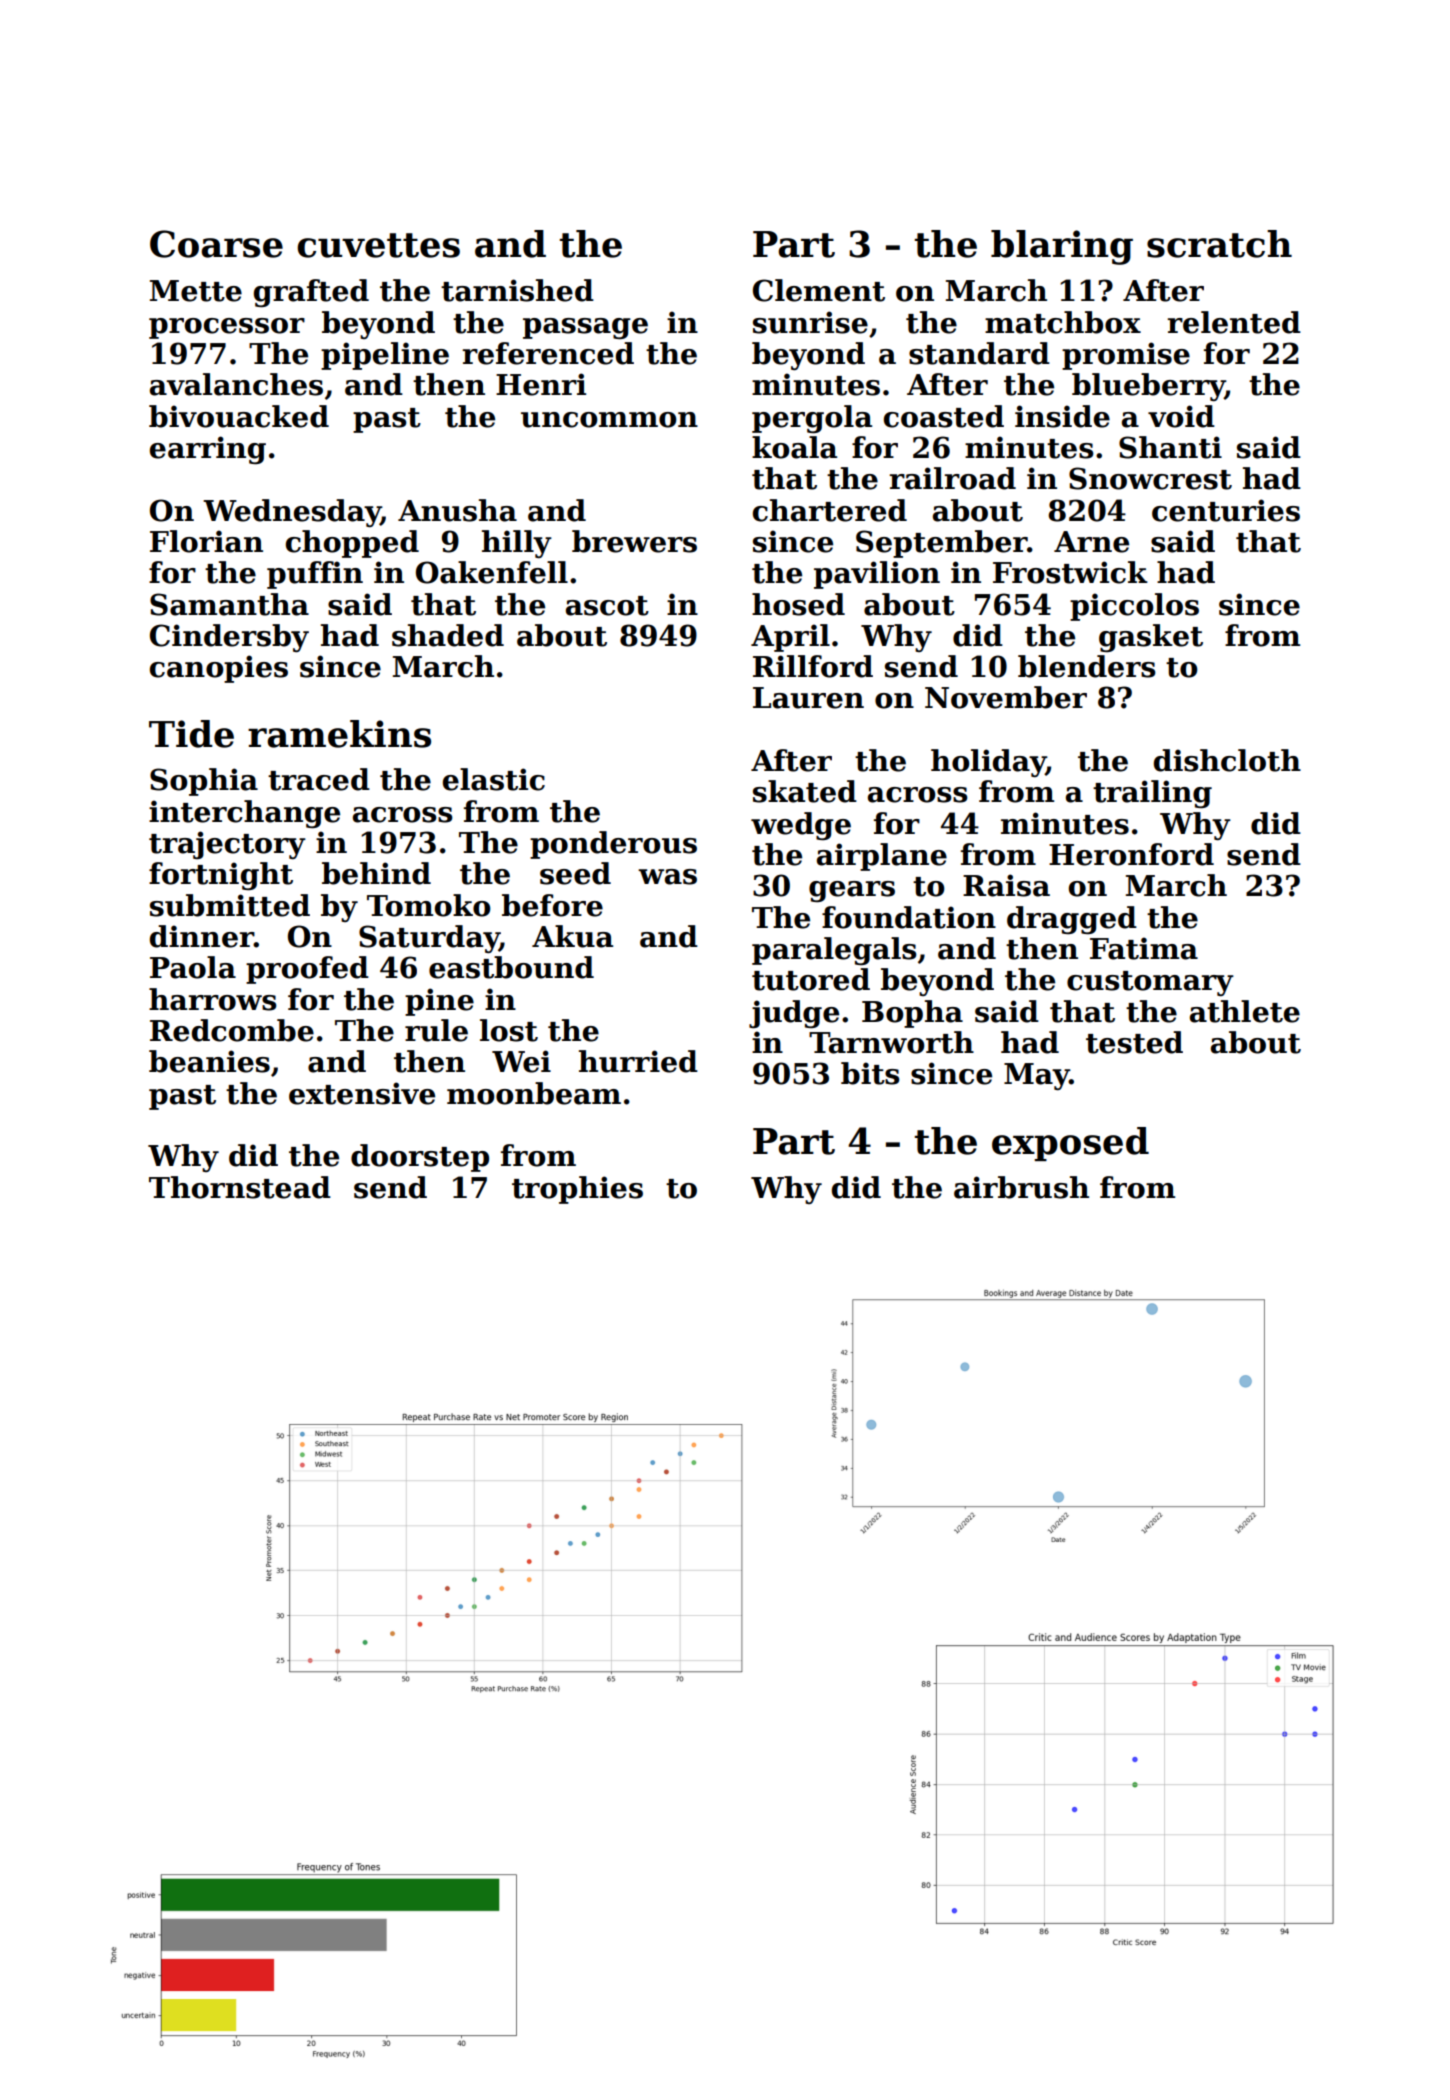 The width and height of the screenshot is (1450, 2100). Describe the element at coordinates (378, 245) in the screenshot. I see `cuvettes` at that location.
